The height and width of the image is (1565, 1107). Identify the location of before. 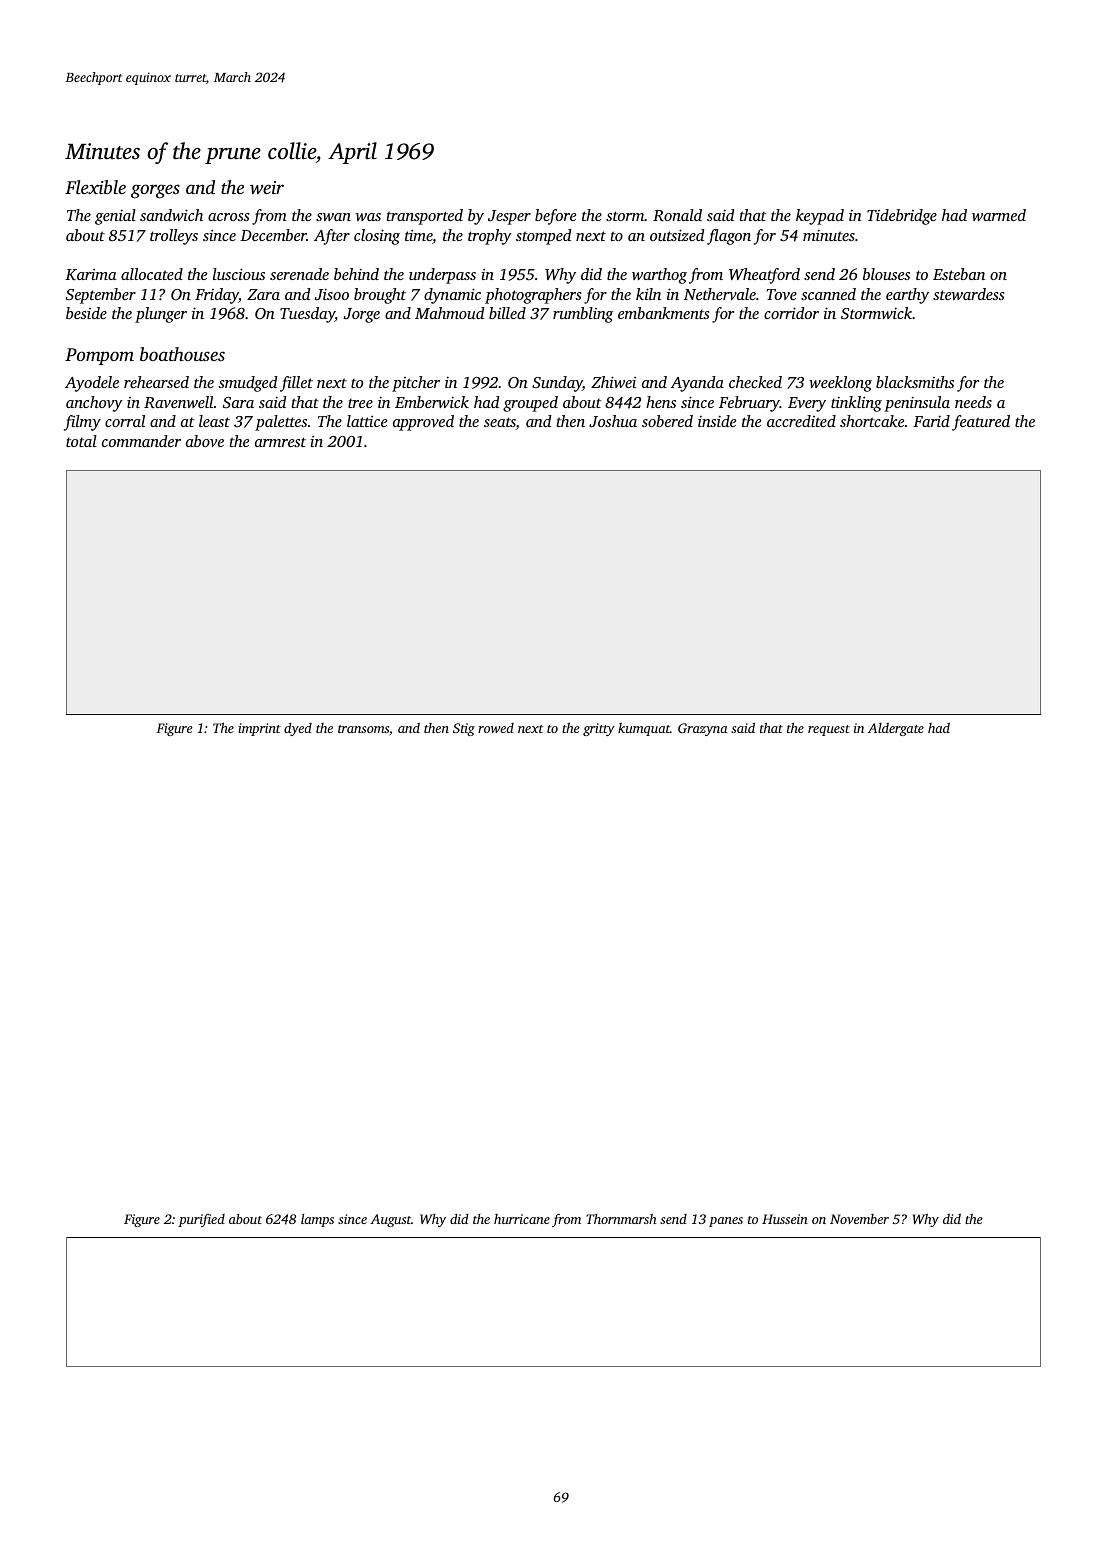
(555, 217).
